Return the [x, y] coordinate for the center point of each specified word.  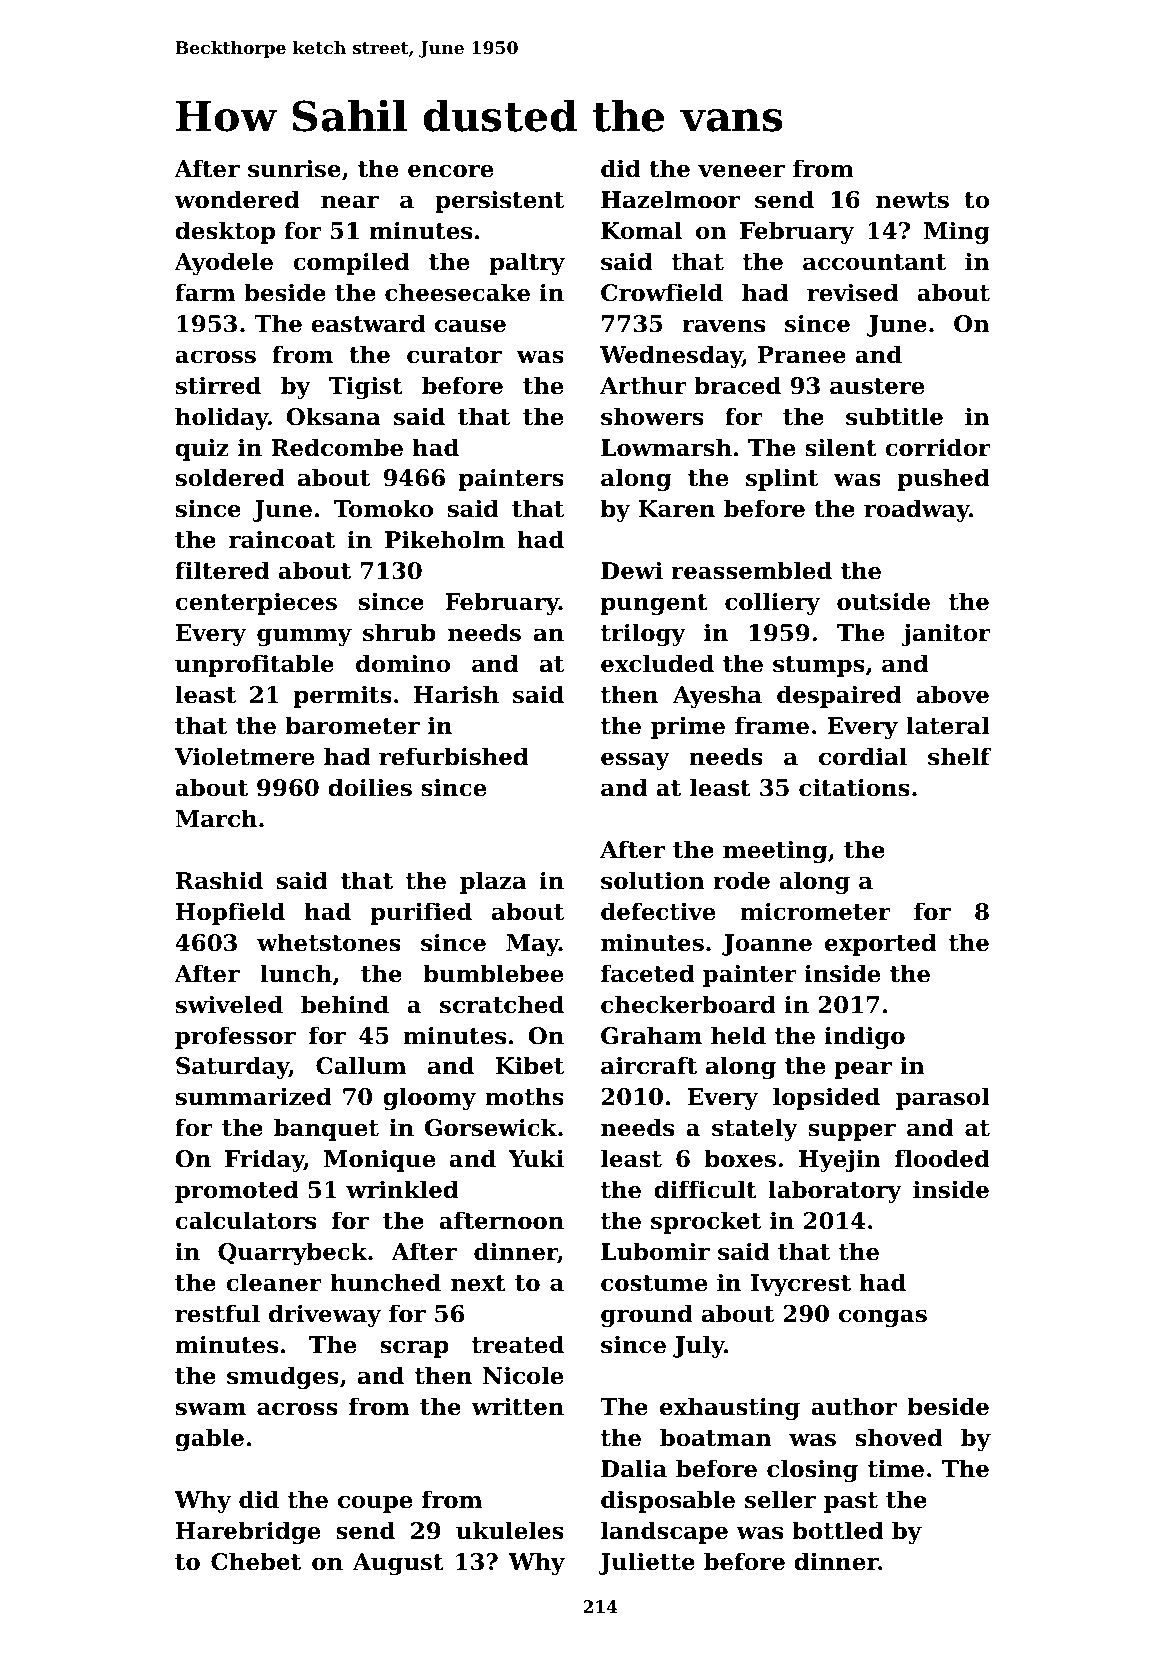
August [398, 1564]
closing [812, 1470]
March [216, 818]
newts [912, 200]
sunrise [294, 168]
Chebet [256, 1561]
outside [883, 601]
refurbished [453, 756]
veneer [741, 171]
